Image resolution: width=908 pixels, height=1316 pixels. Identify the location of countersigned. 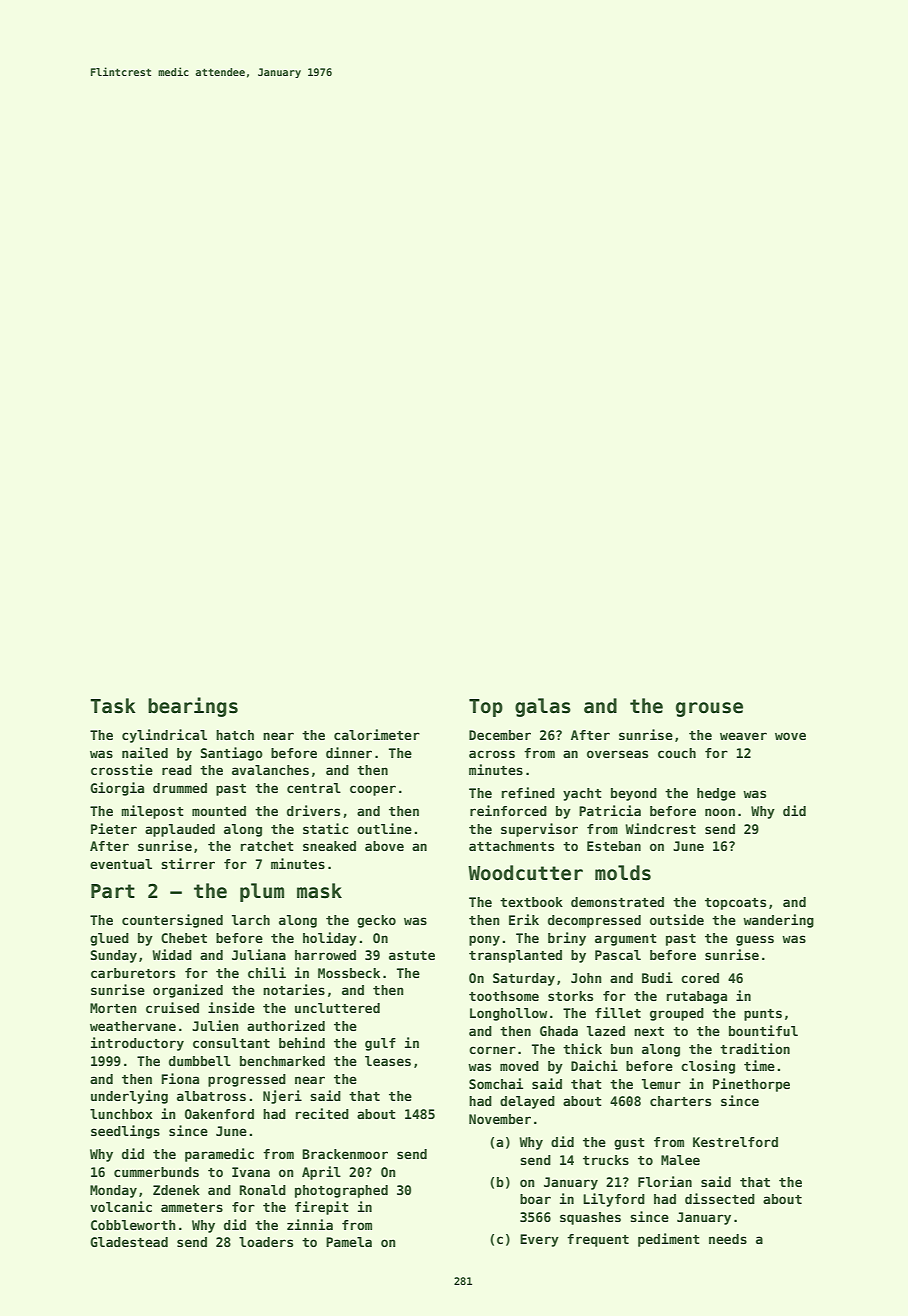
(172, 921).
